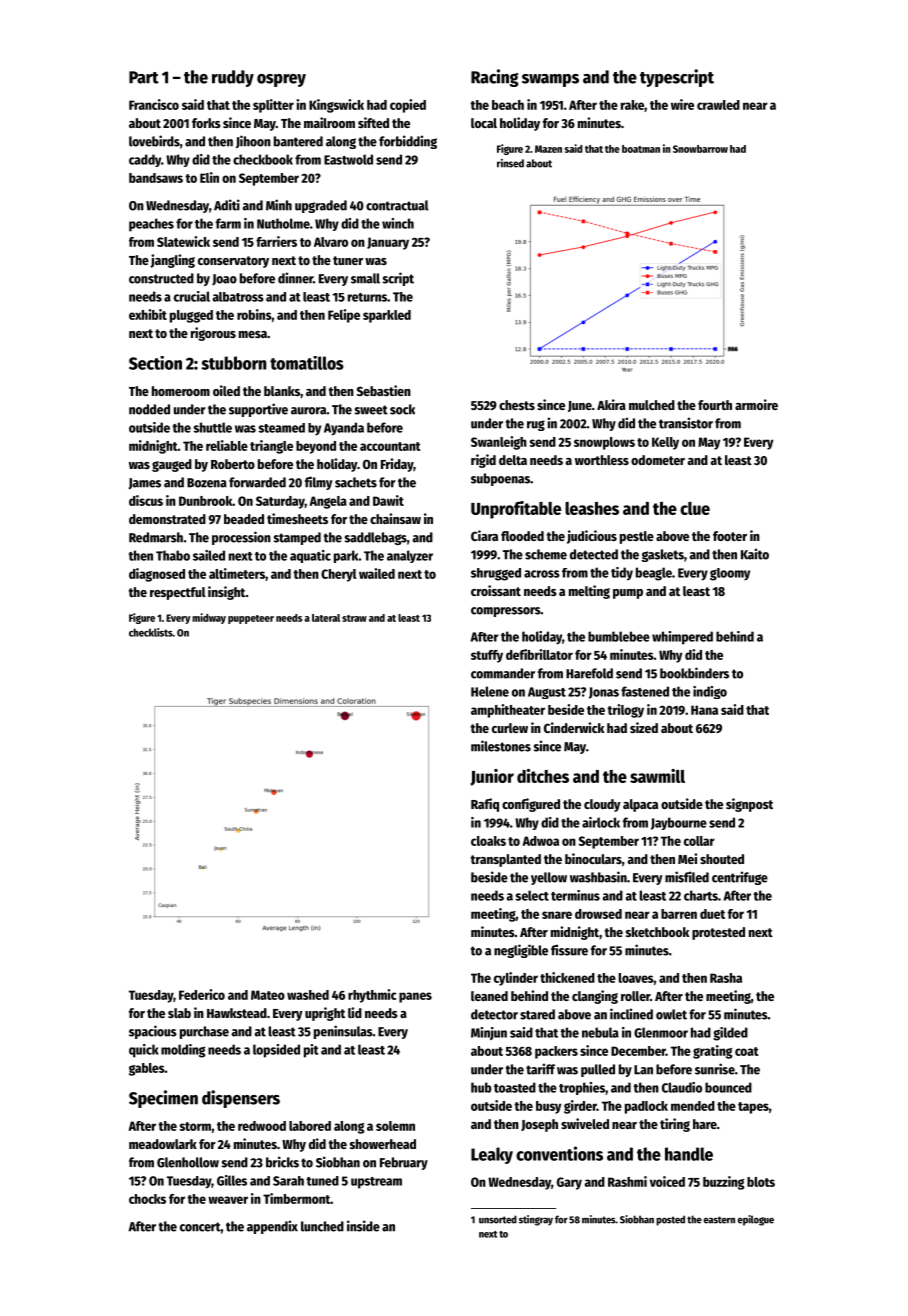 This document has height=1316, width=908. Describe the element at coordinates (550, 80) in the document. I see `swamps` at that location.
